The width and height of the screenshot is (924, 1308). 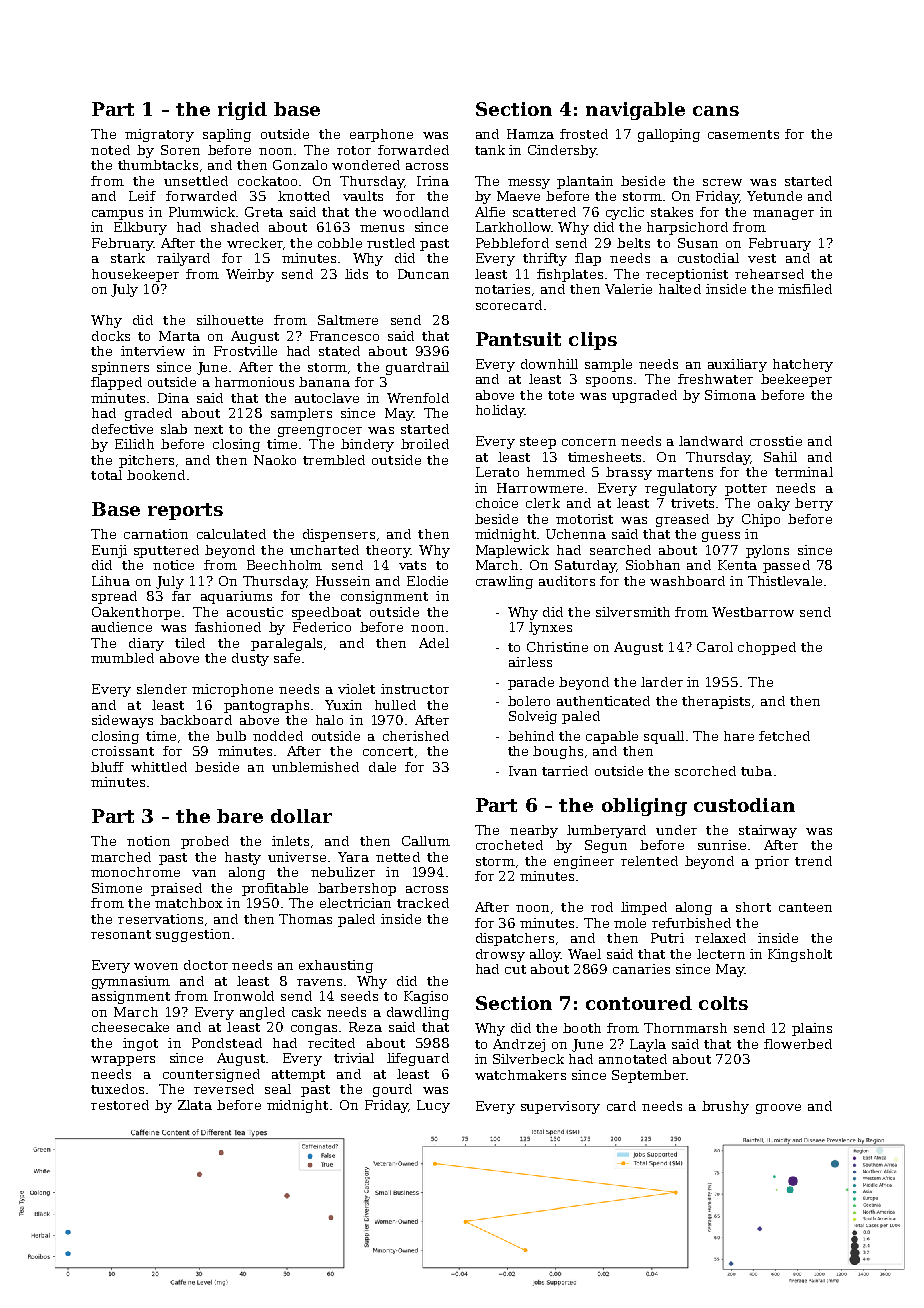 I want to click on Zlata, so click(x=195, y=1105).
